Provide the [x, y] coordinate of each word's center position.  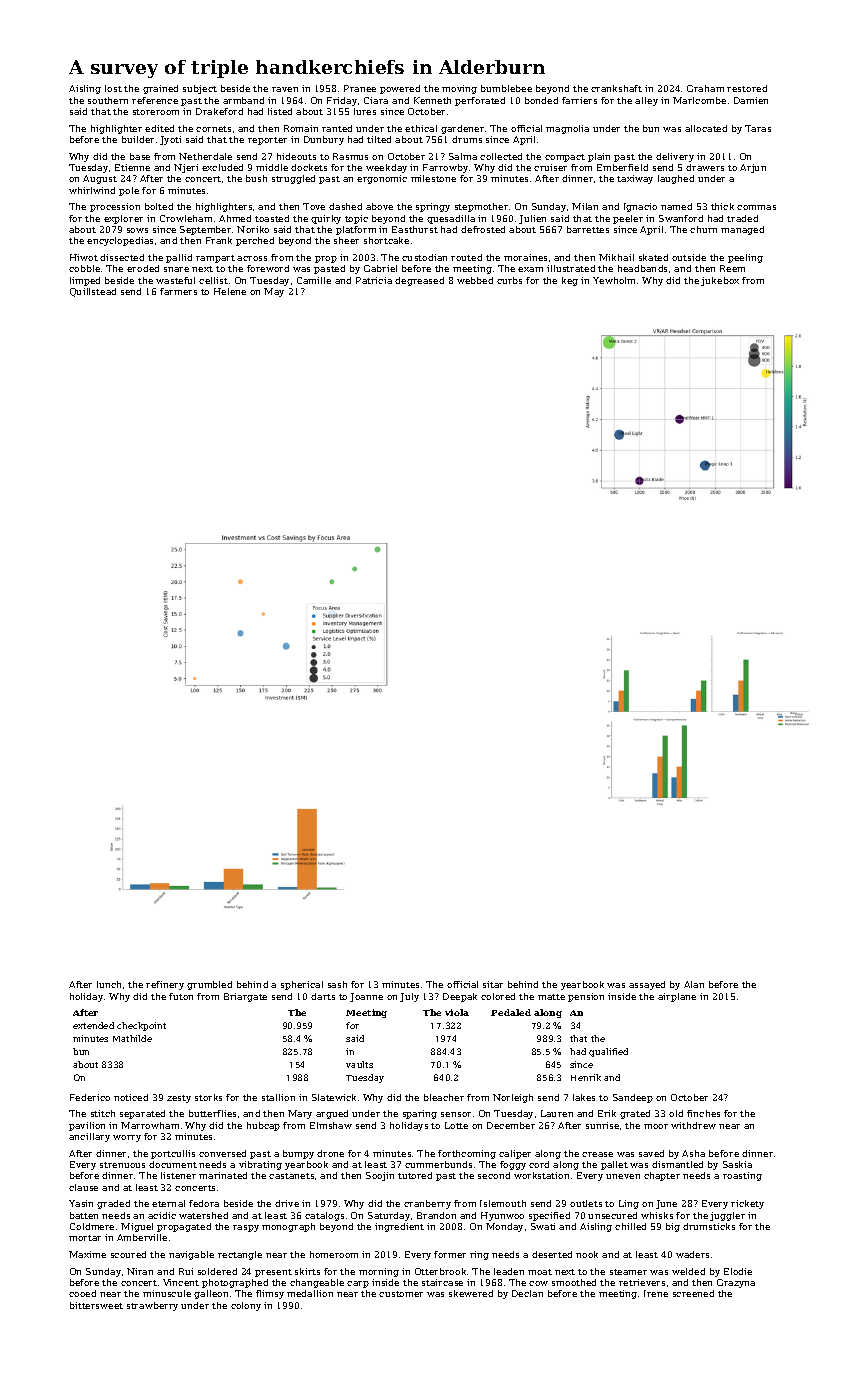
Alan [694, 984]
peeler [628, 219]
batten [84, 1215]
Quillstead [93, 292]
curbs [509, 280]
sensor [456, 1114]
